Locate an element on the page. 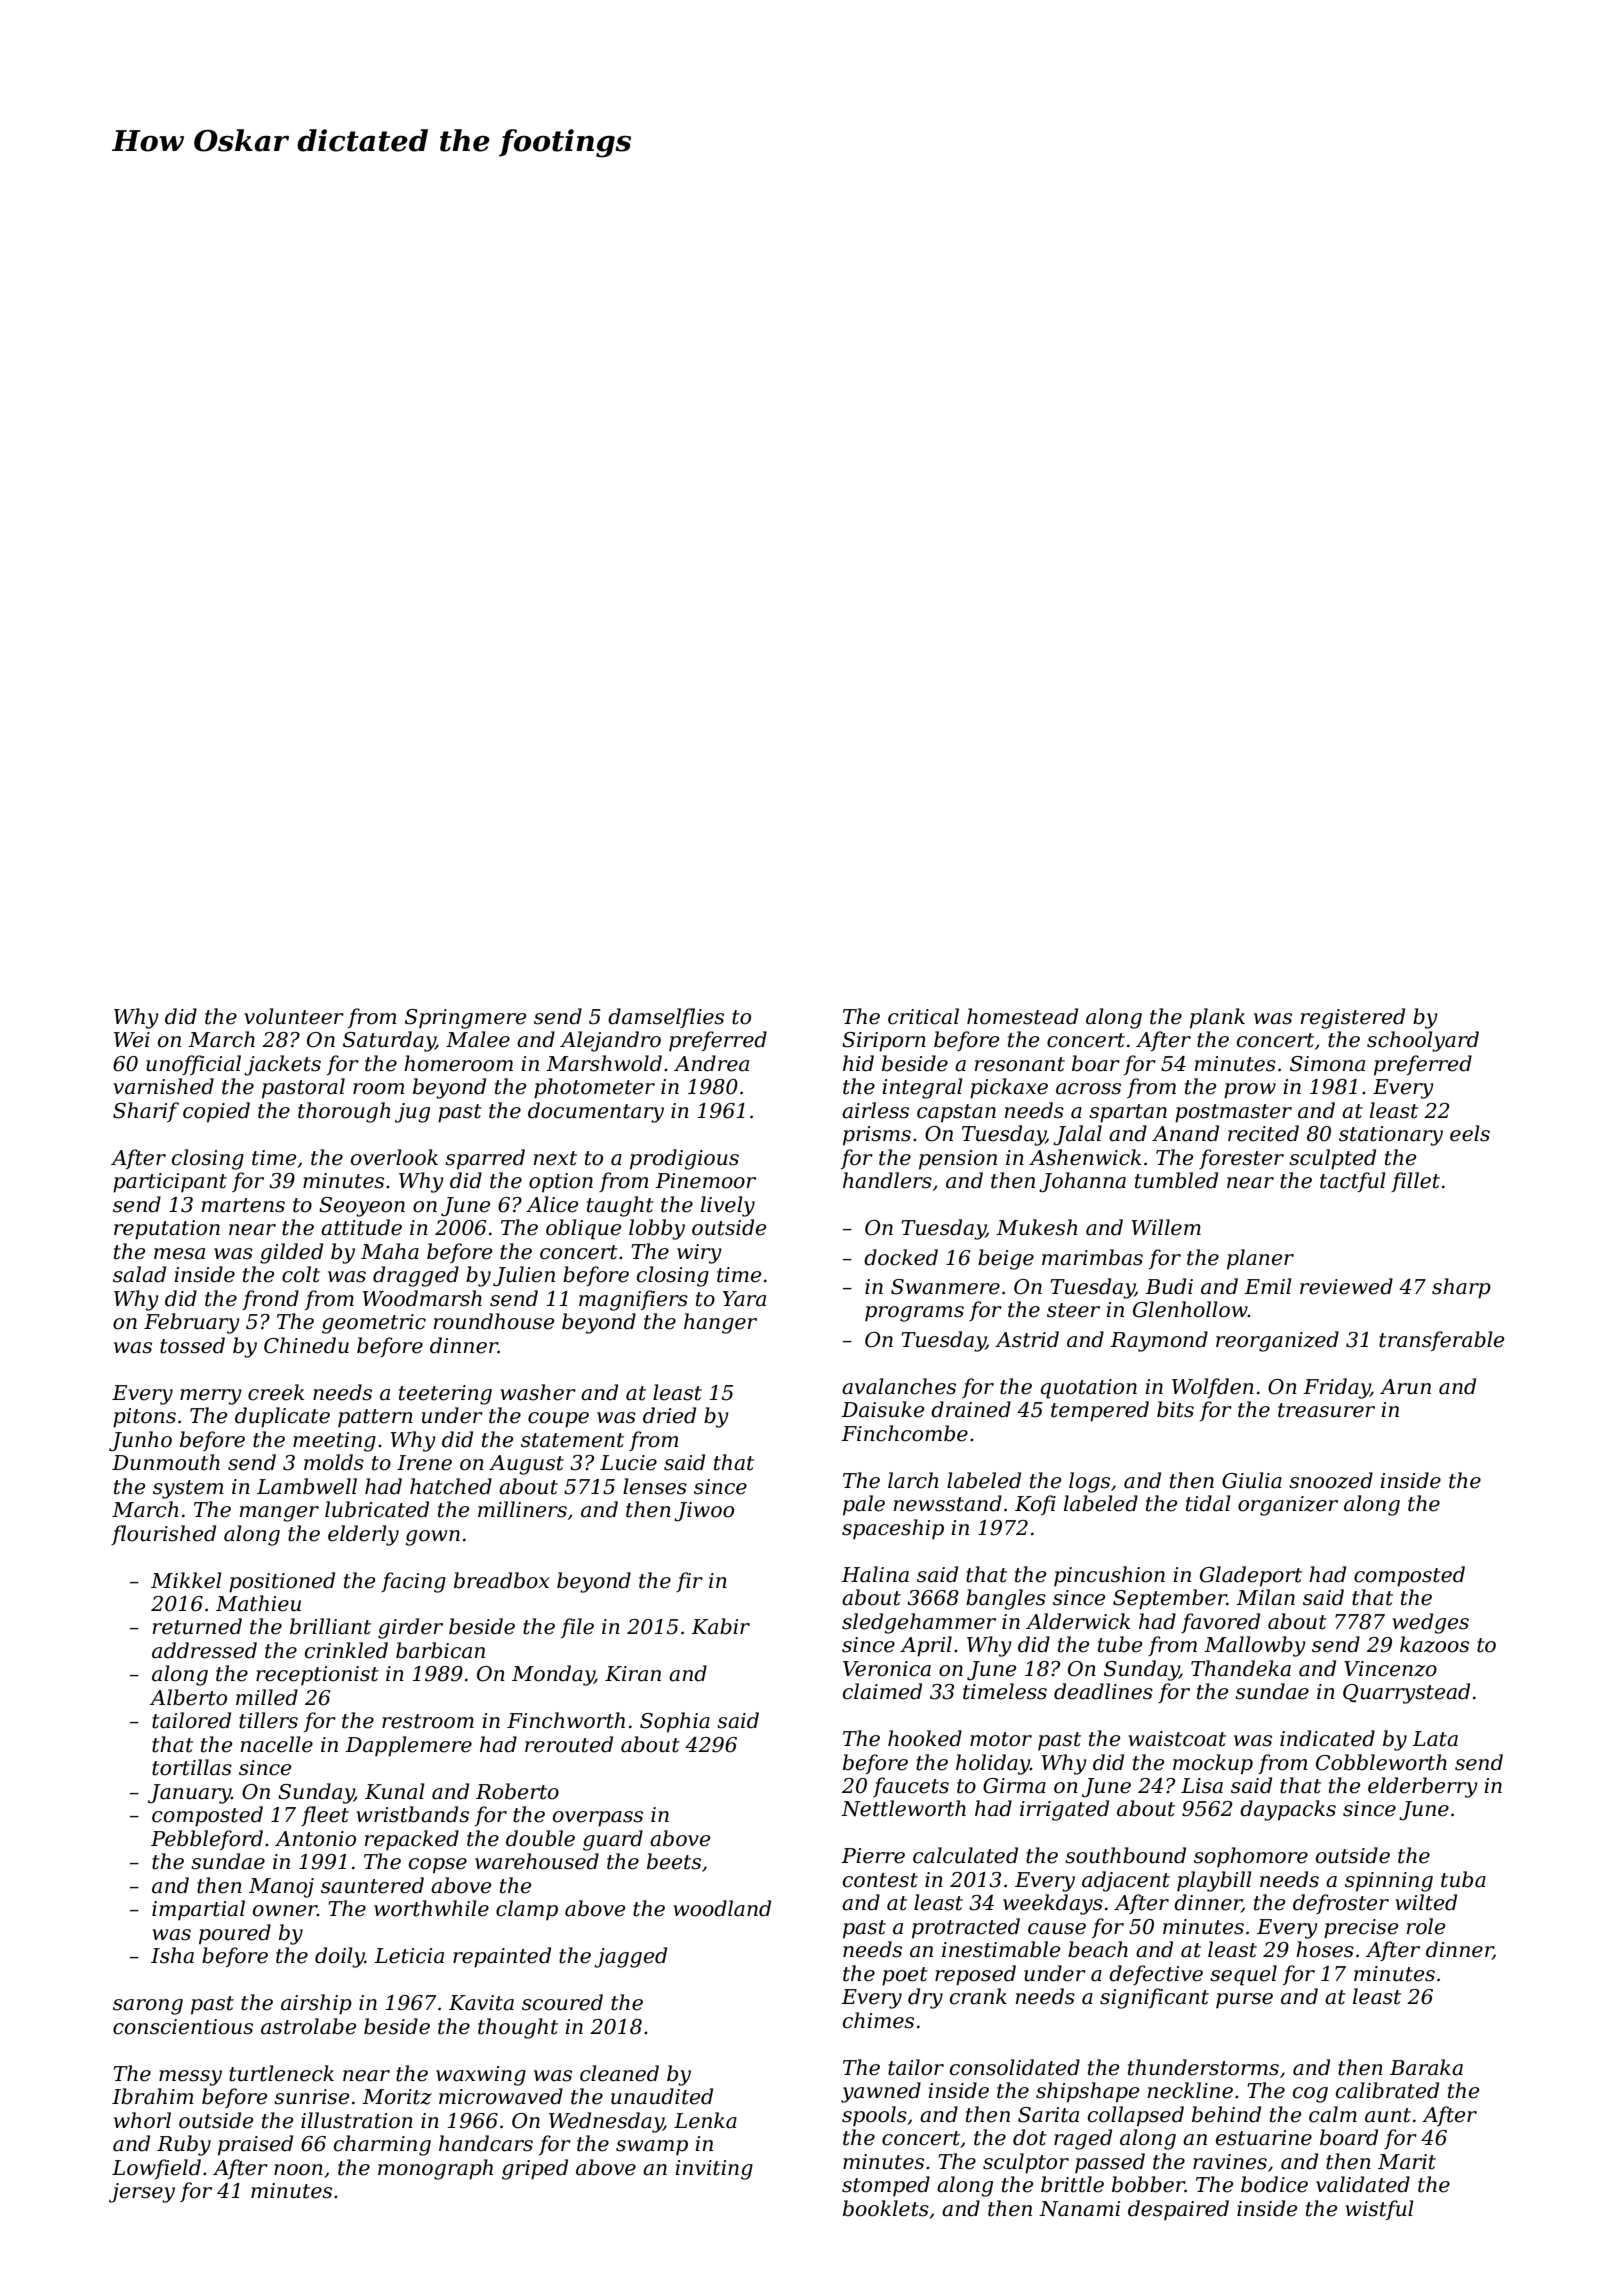  airship is located at coordinates (316, 2004).
